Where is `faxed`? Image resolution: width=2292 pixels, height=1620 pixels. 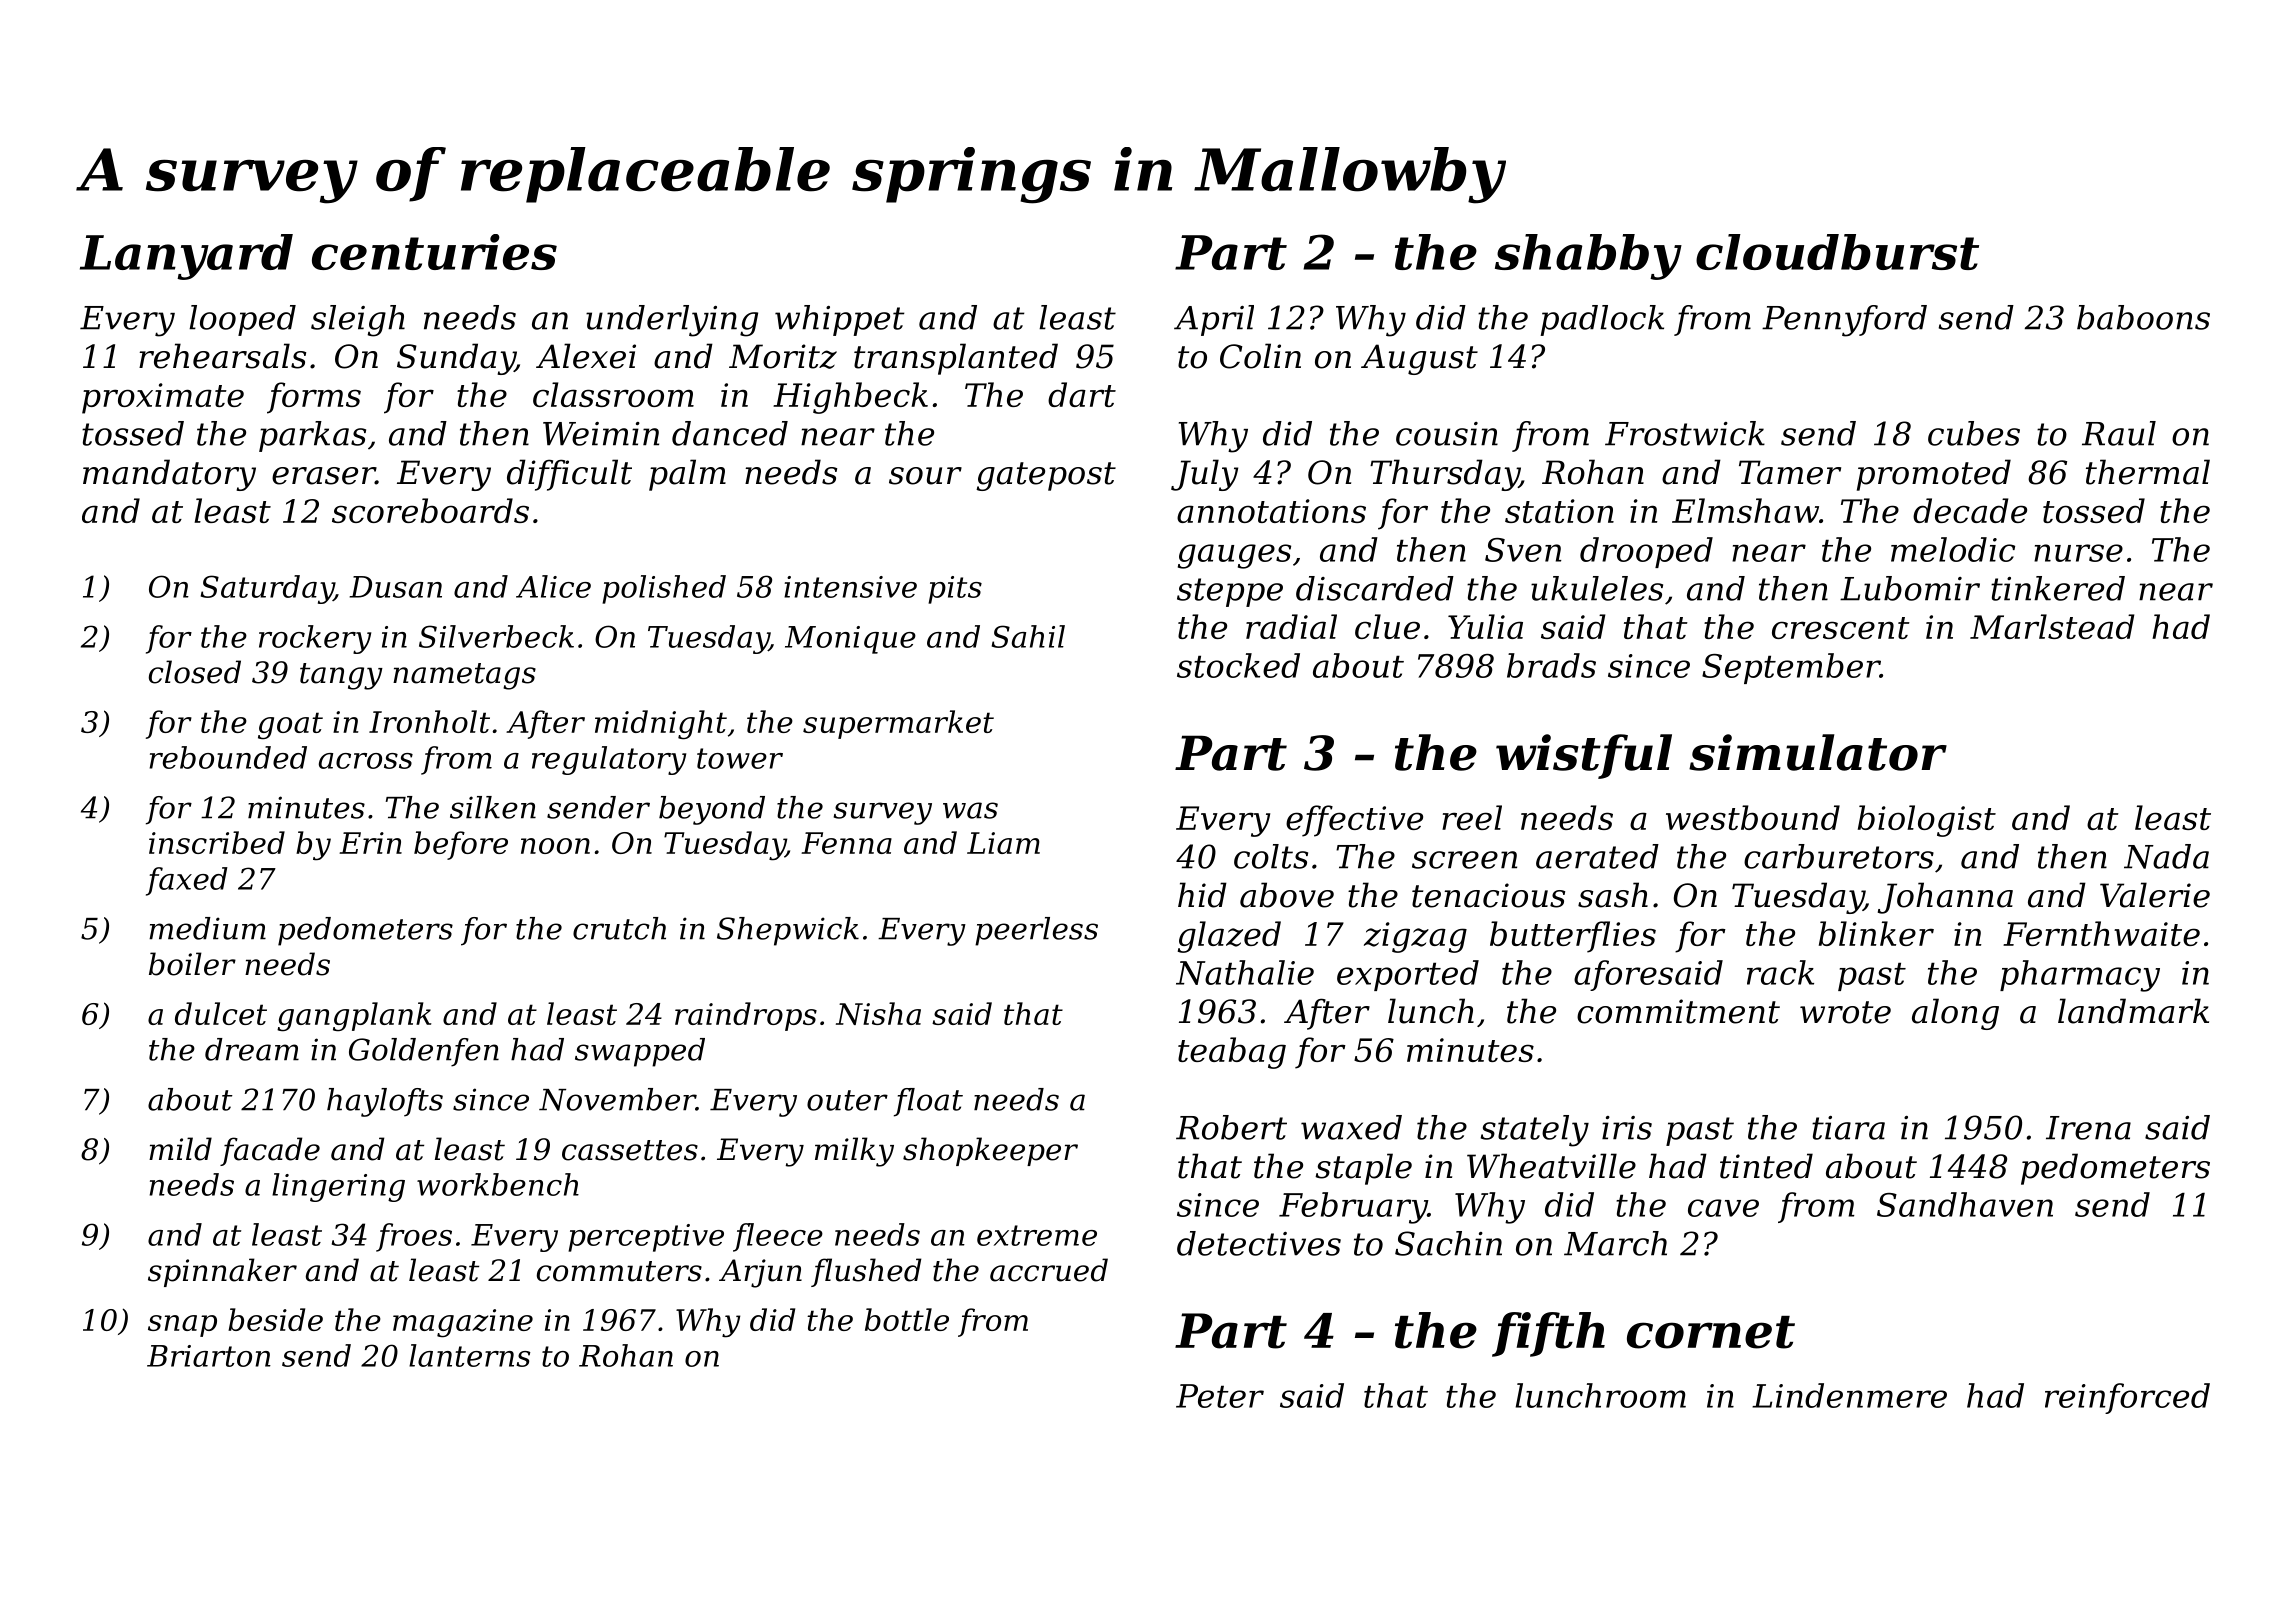 faxed is located at coordinates (187, 881).
